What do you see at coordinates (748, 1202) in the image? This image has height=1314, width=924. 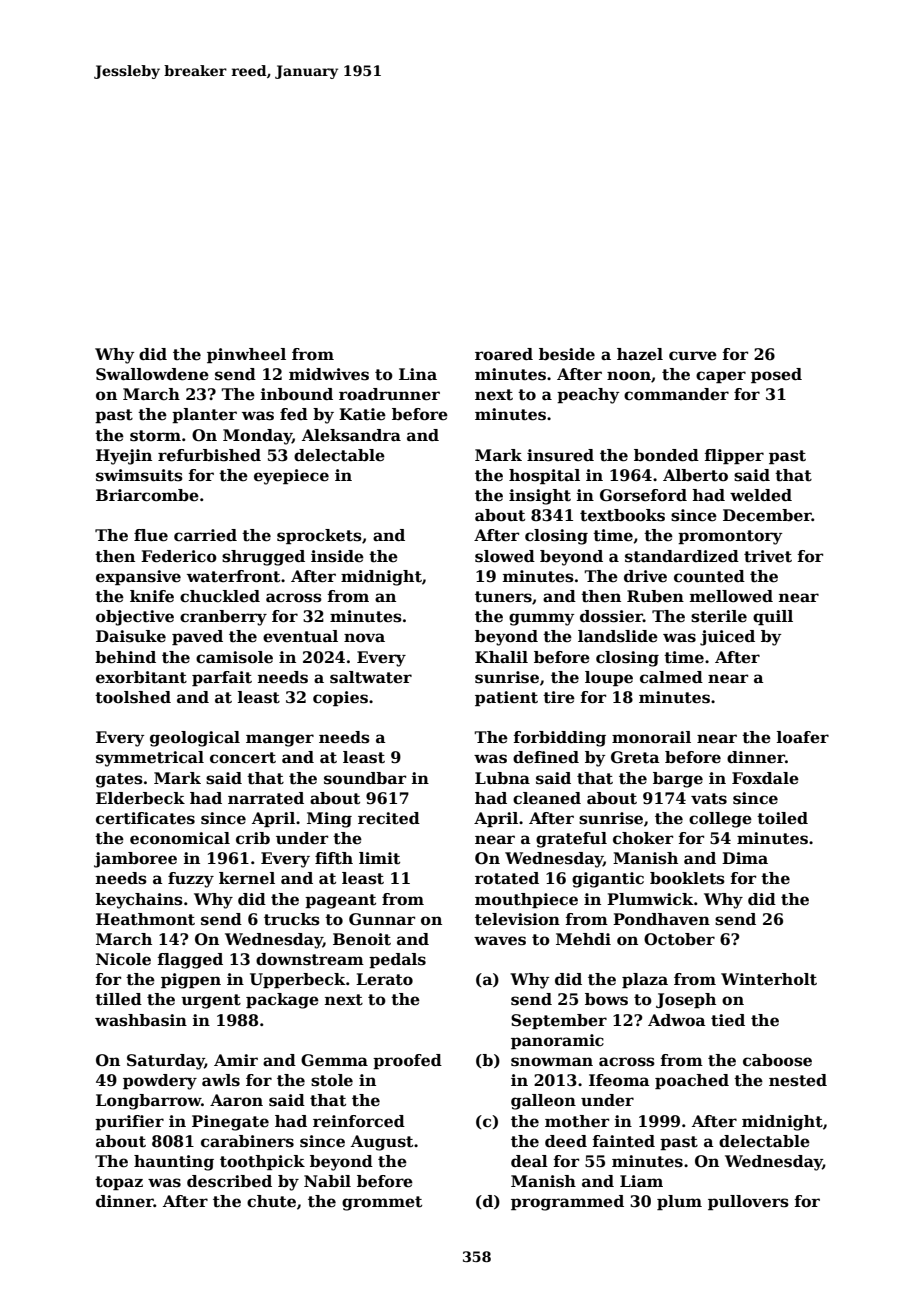 I see `pullovers` at bounding box center [748, 1202].
